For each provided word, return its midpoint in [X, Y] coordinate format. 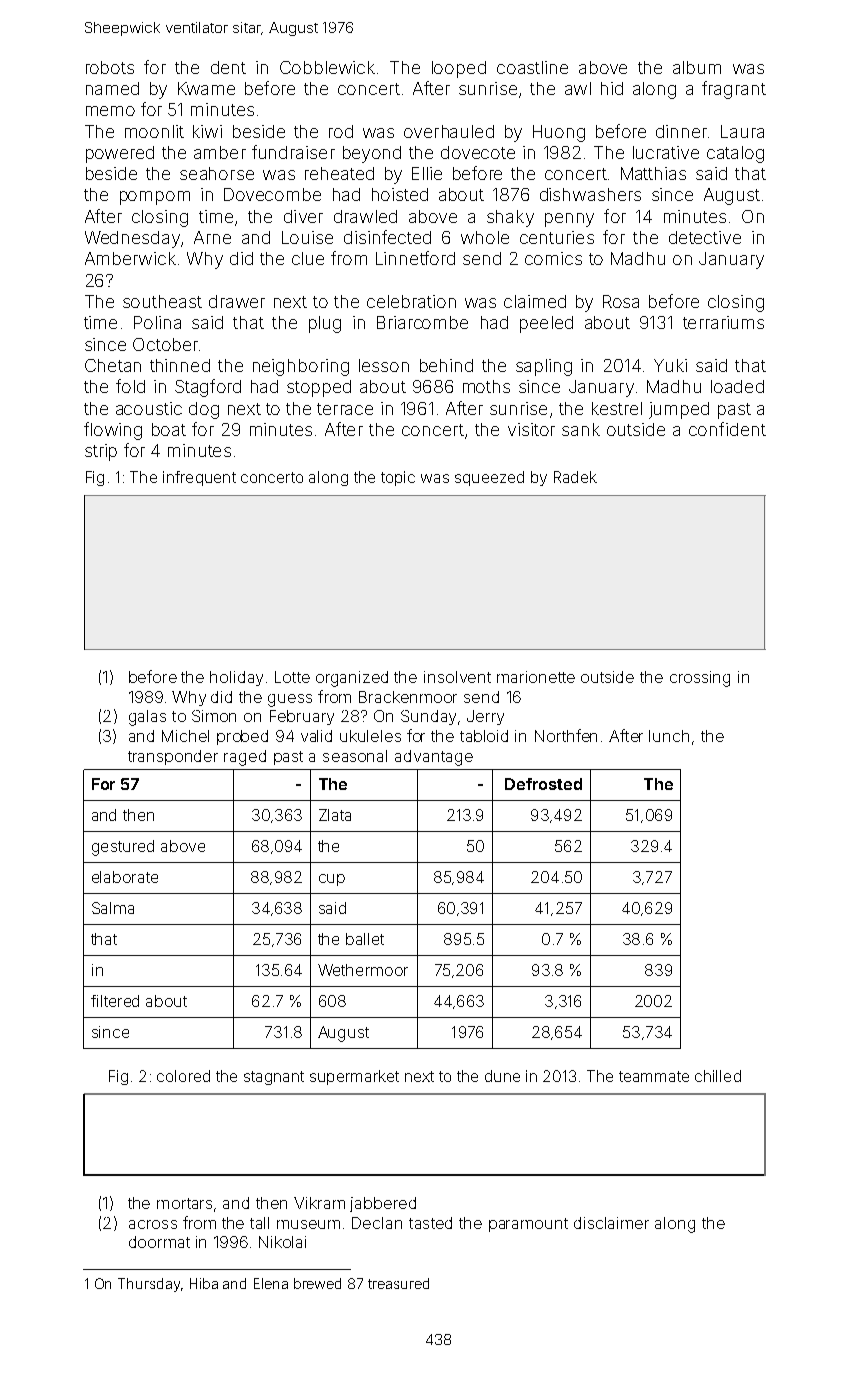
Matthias [653, 173]
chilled [718, 1076]
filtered [115, 1001]
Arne [212, 237]
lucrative [666, 152]
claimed [535, 301]
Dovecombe [272, 194]
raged [245, 758]
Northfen [566, 735]
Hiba [204, 1283]
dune [502, 1076]
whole [485, 237]
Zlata [335, 815]
